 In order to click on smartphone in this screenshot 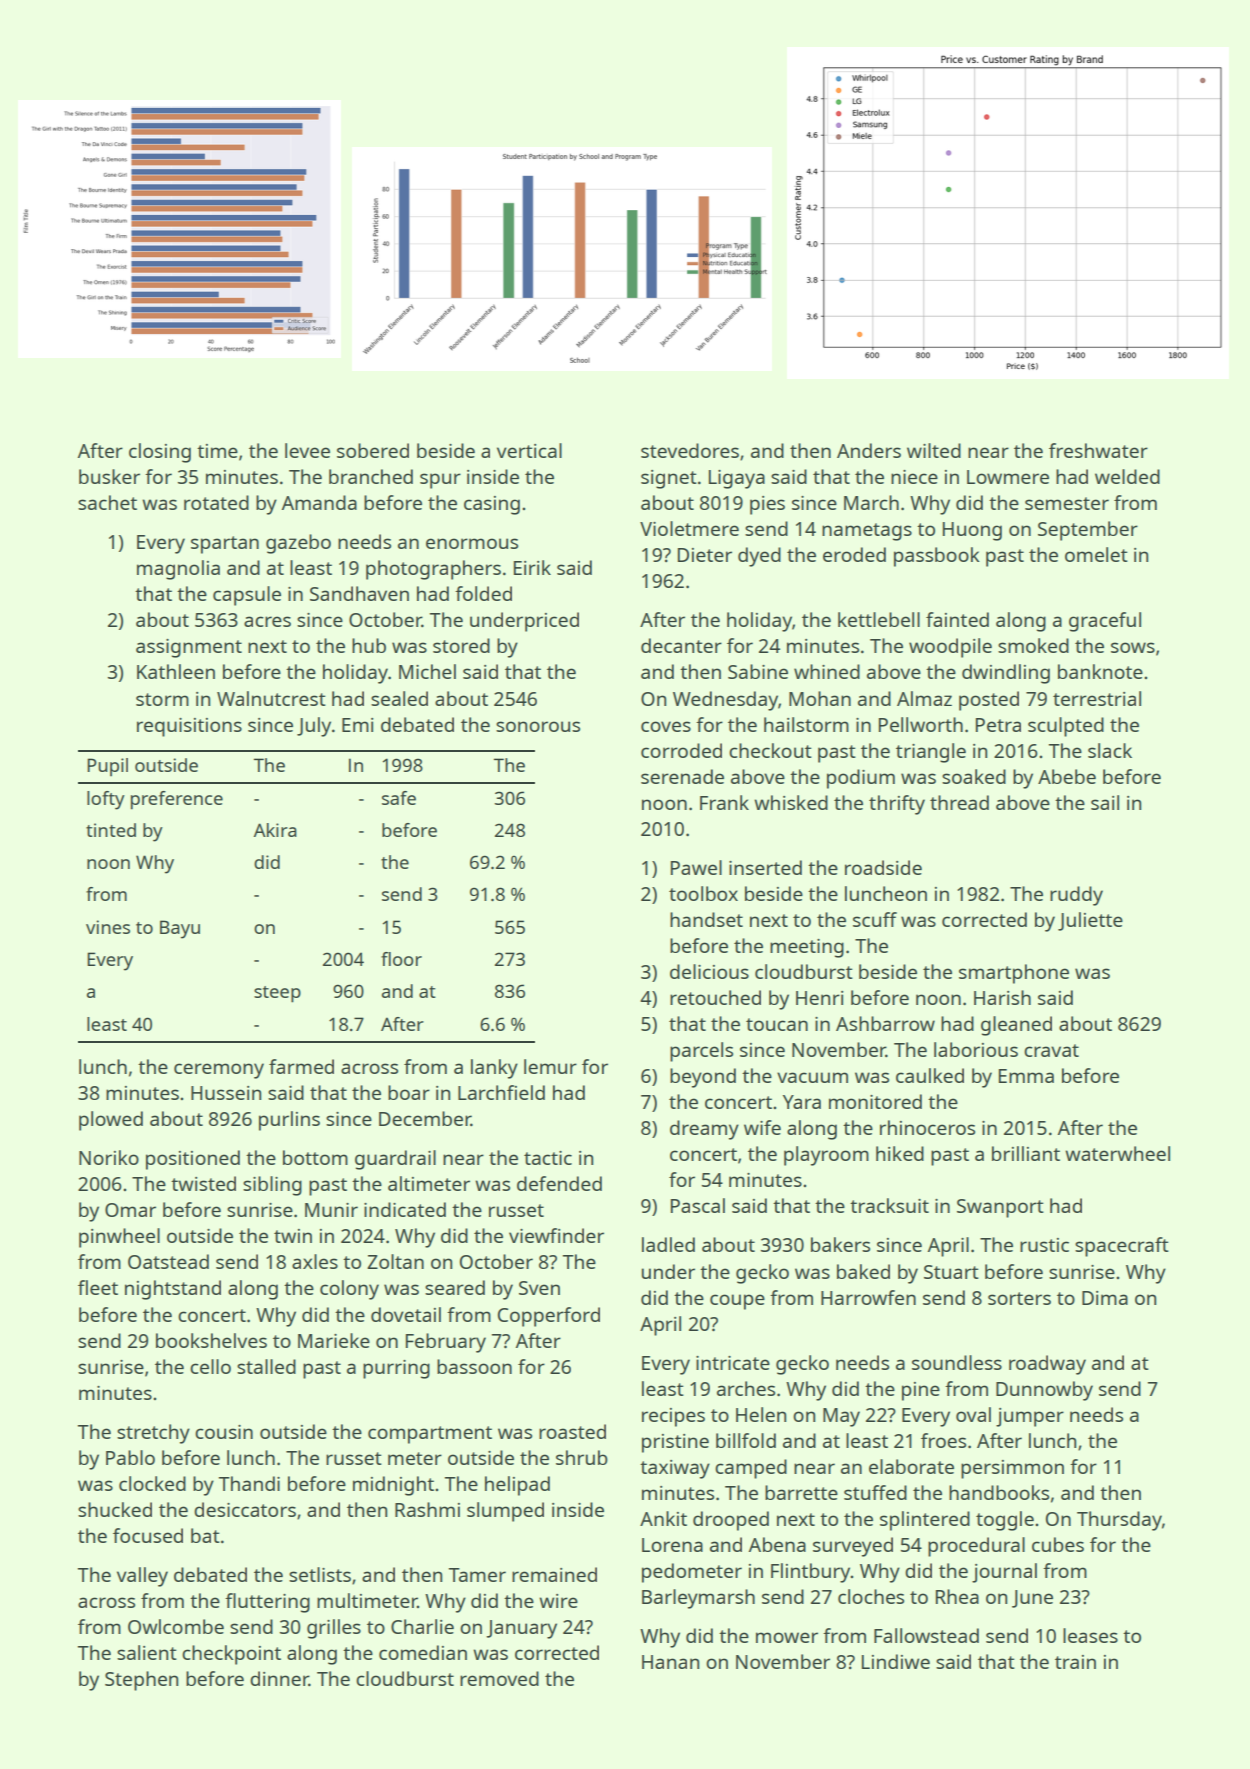, I will do `click(1014, 974)`.
